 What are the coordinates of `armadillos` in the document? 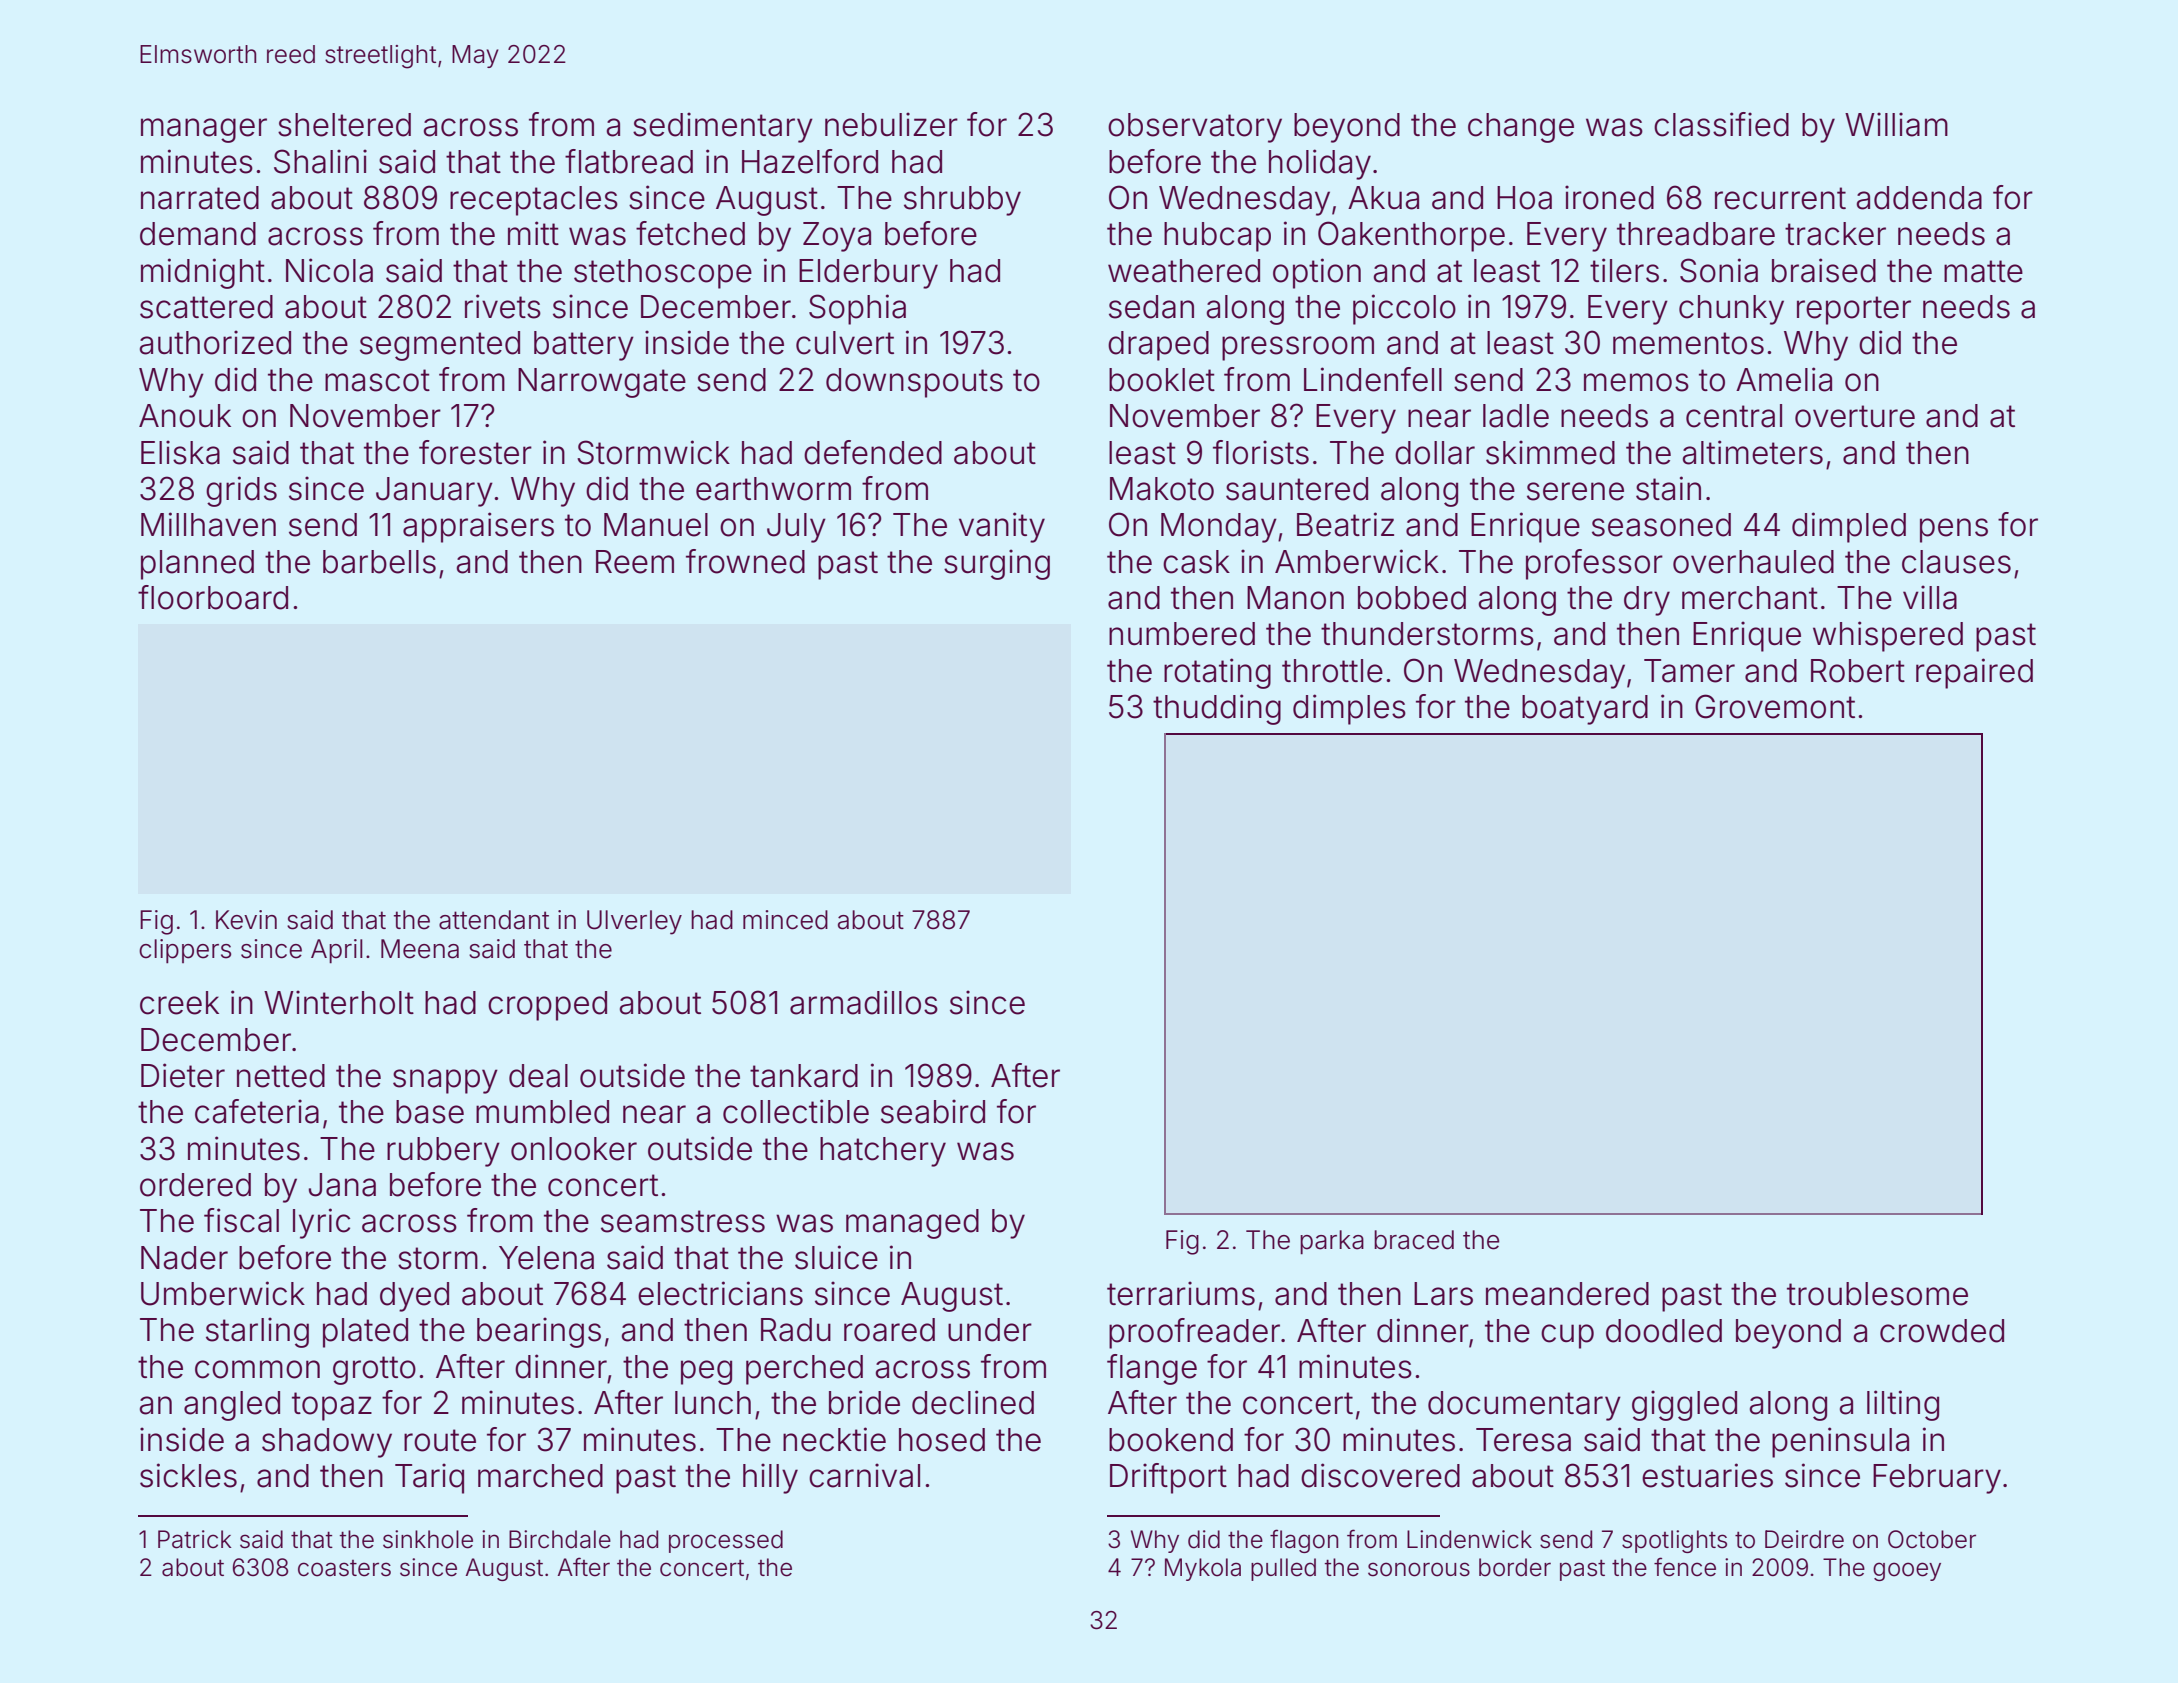 It's located at (864, 1002).
